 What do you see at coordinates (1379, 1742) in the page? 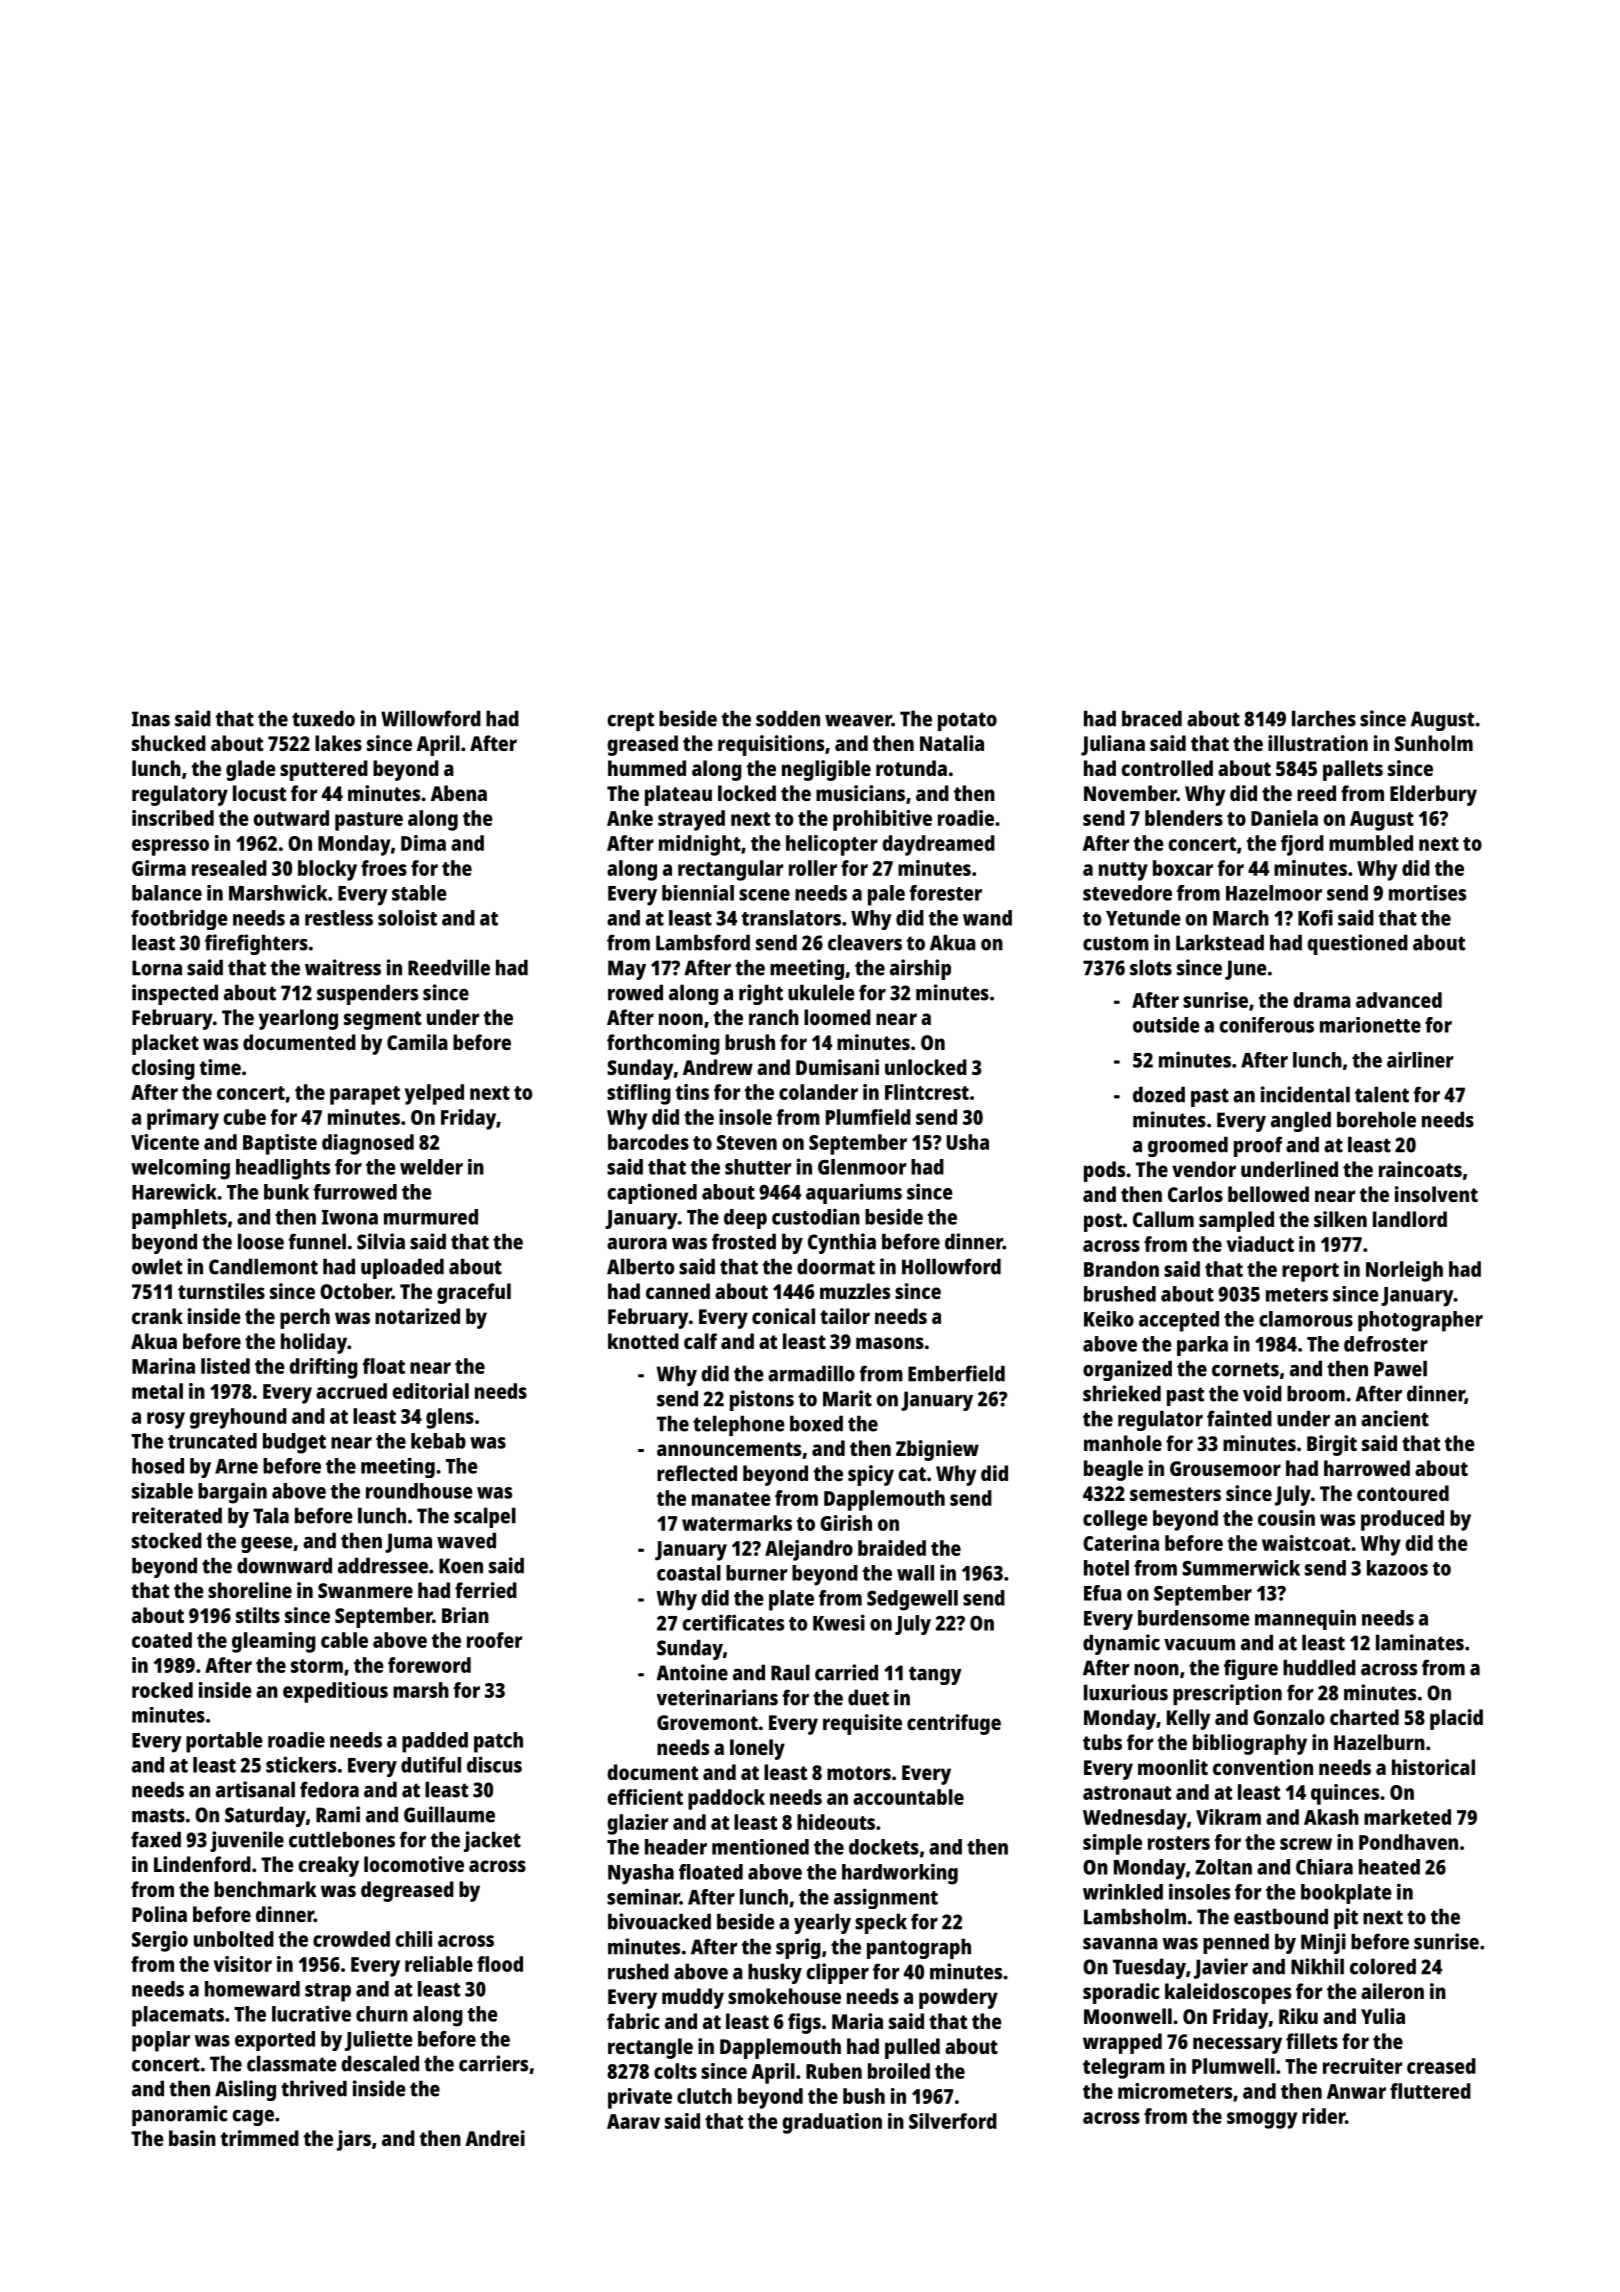
I see `Hazelburn` at bounding box center [1379, 1742].
